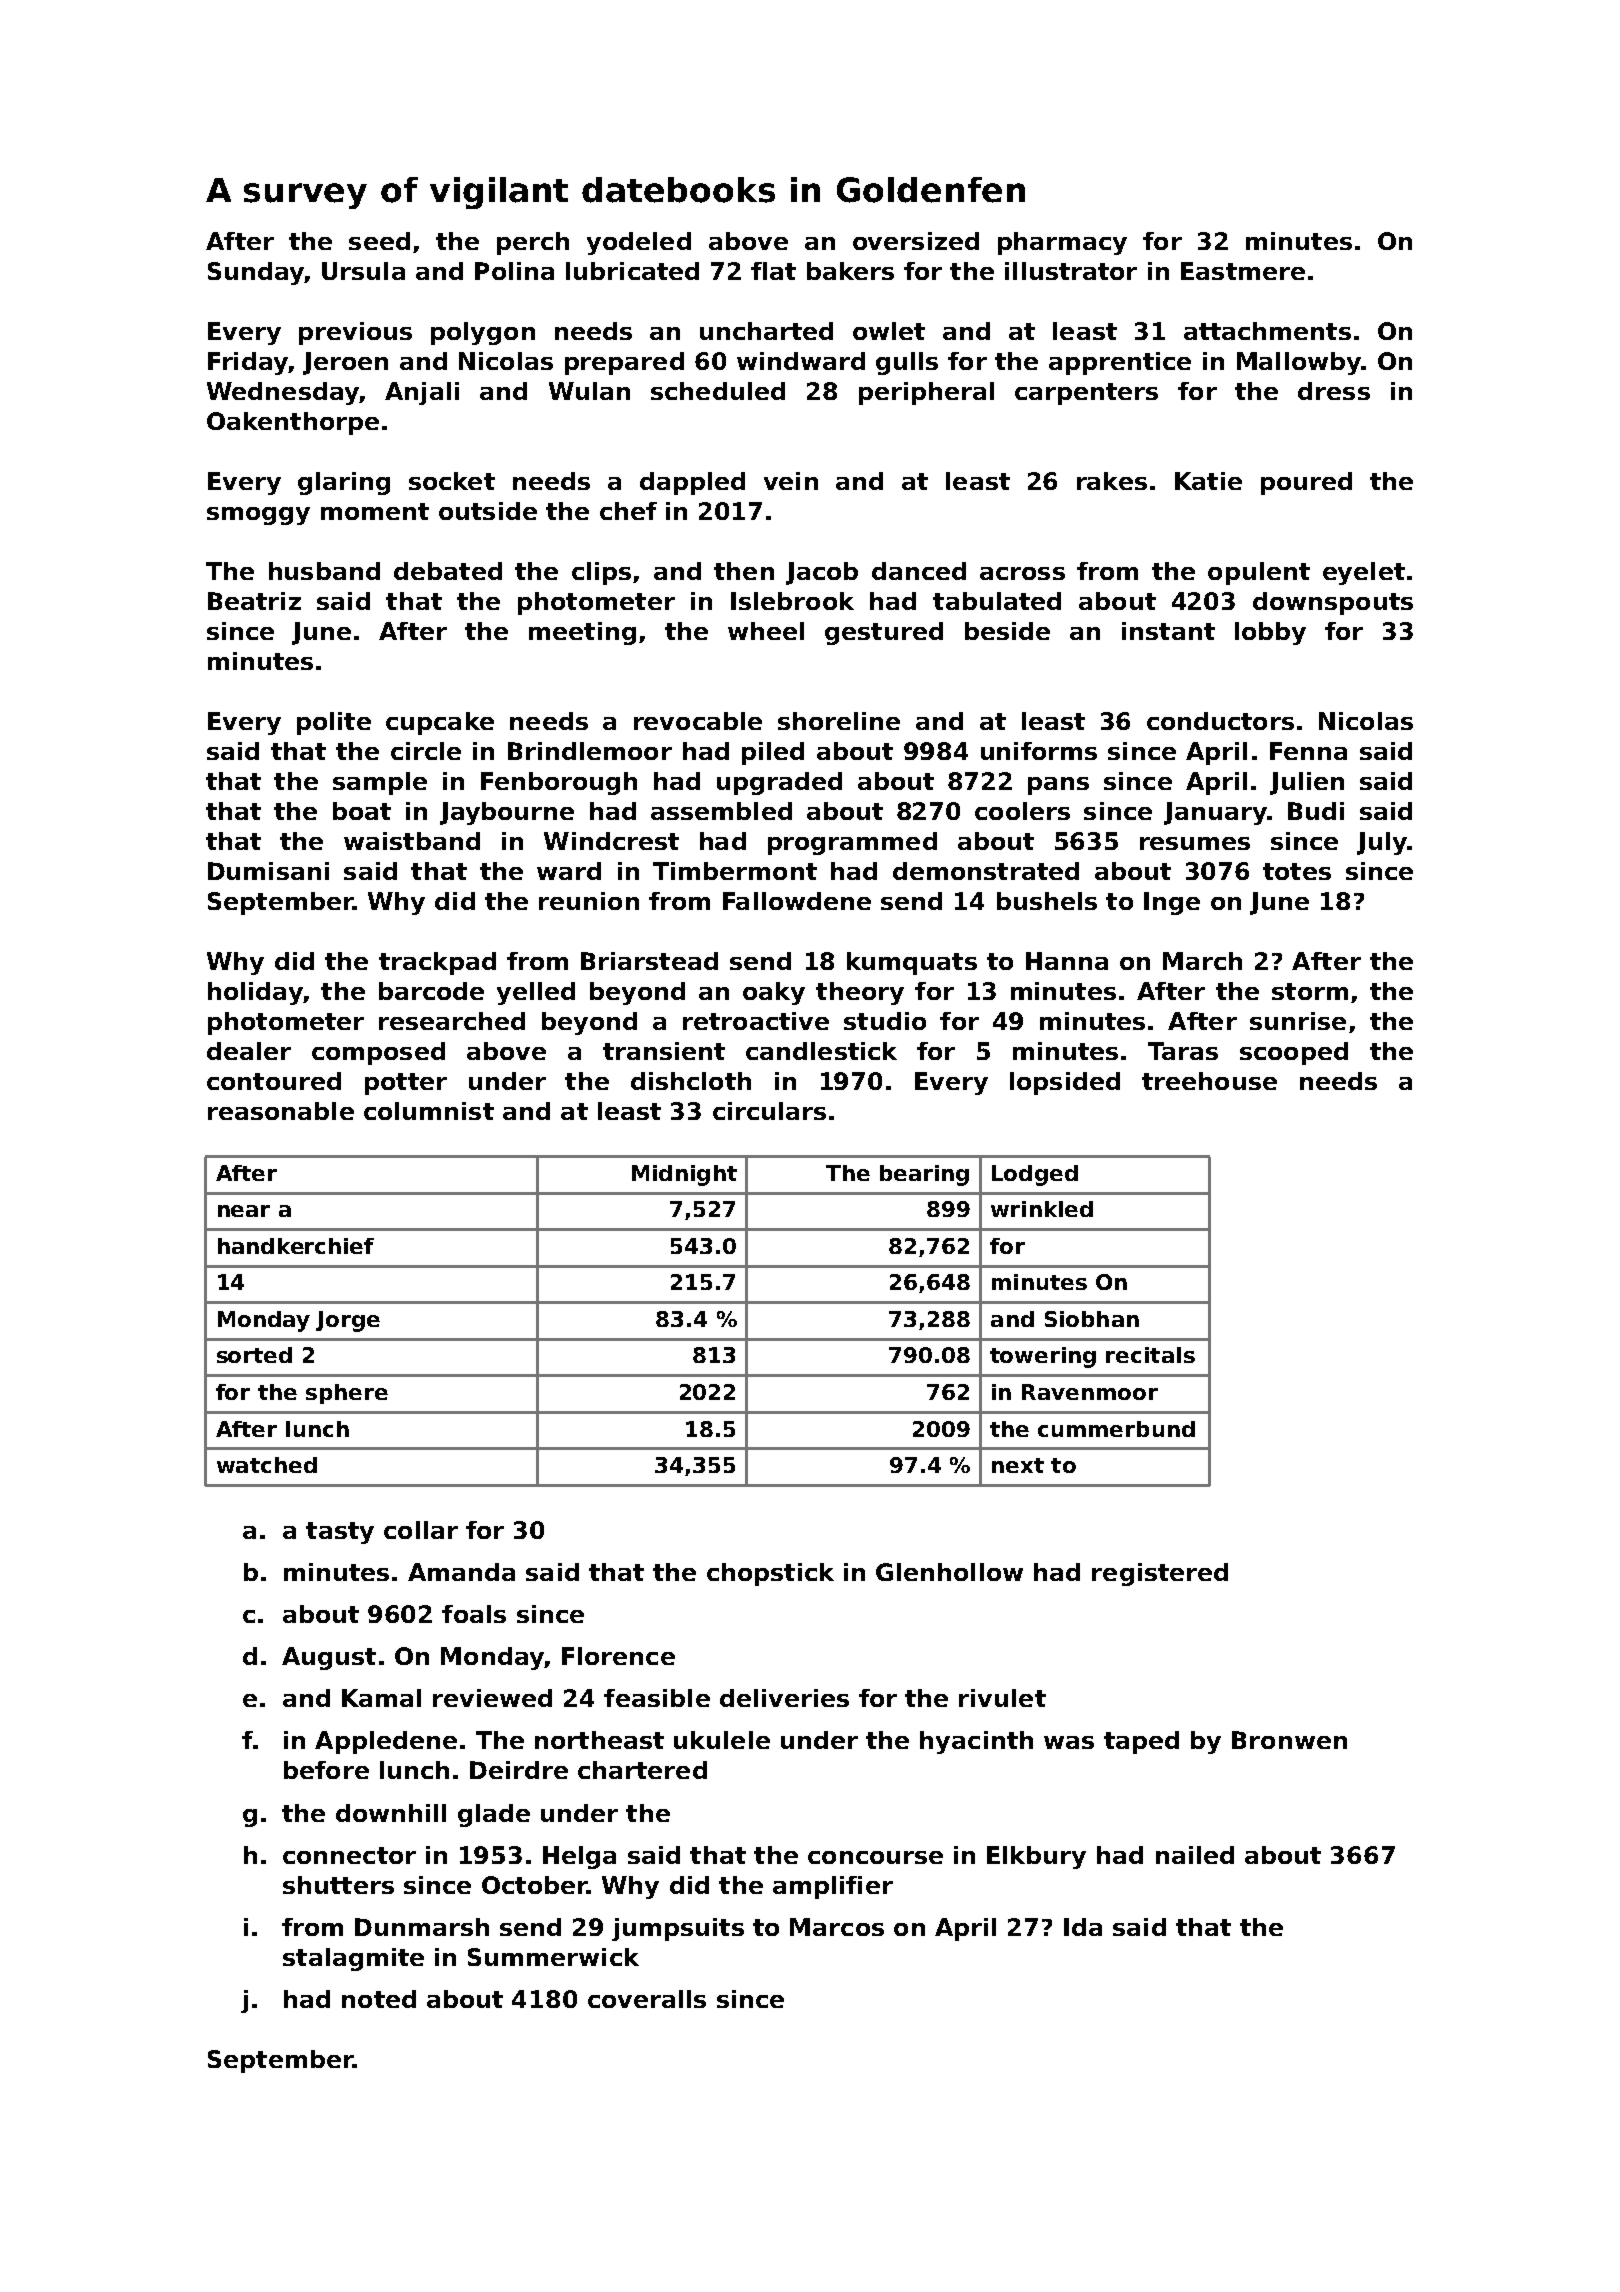  Describe the element at coordinates (792, 601) in the page. I see `Islebrook` at that location.
